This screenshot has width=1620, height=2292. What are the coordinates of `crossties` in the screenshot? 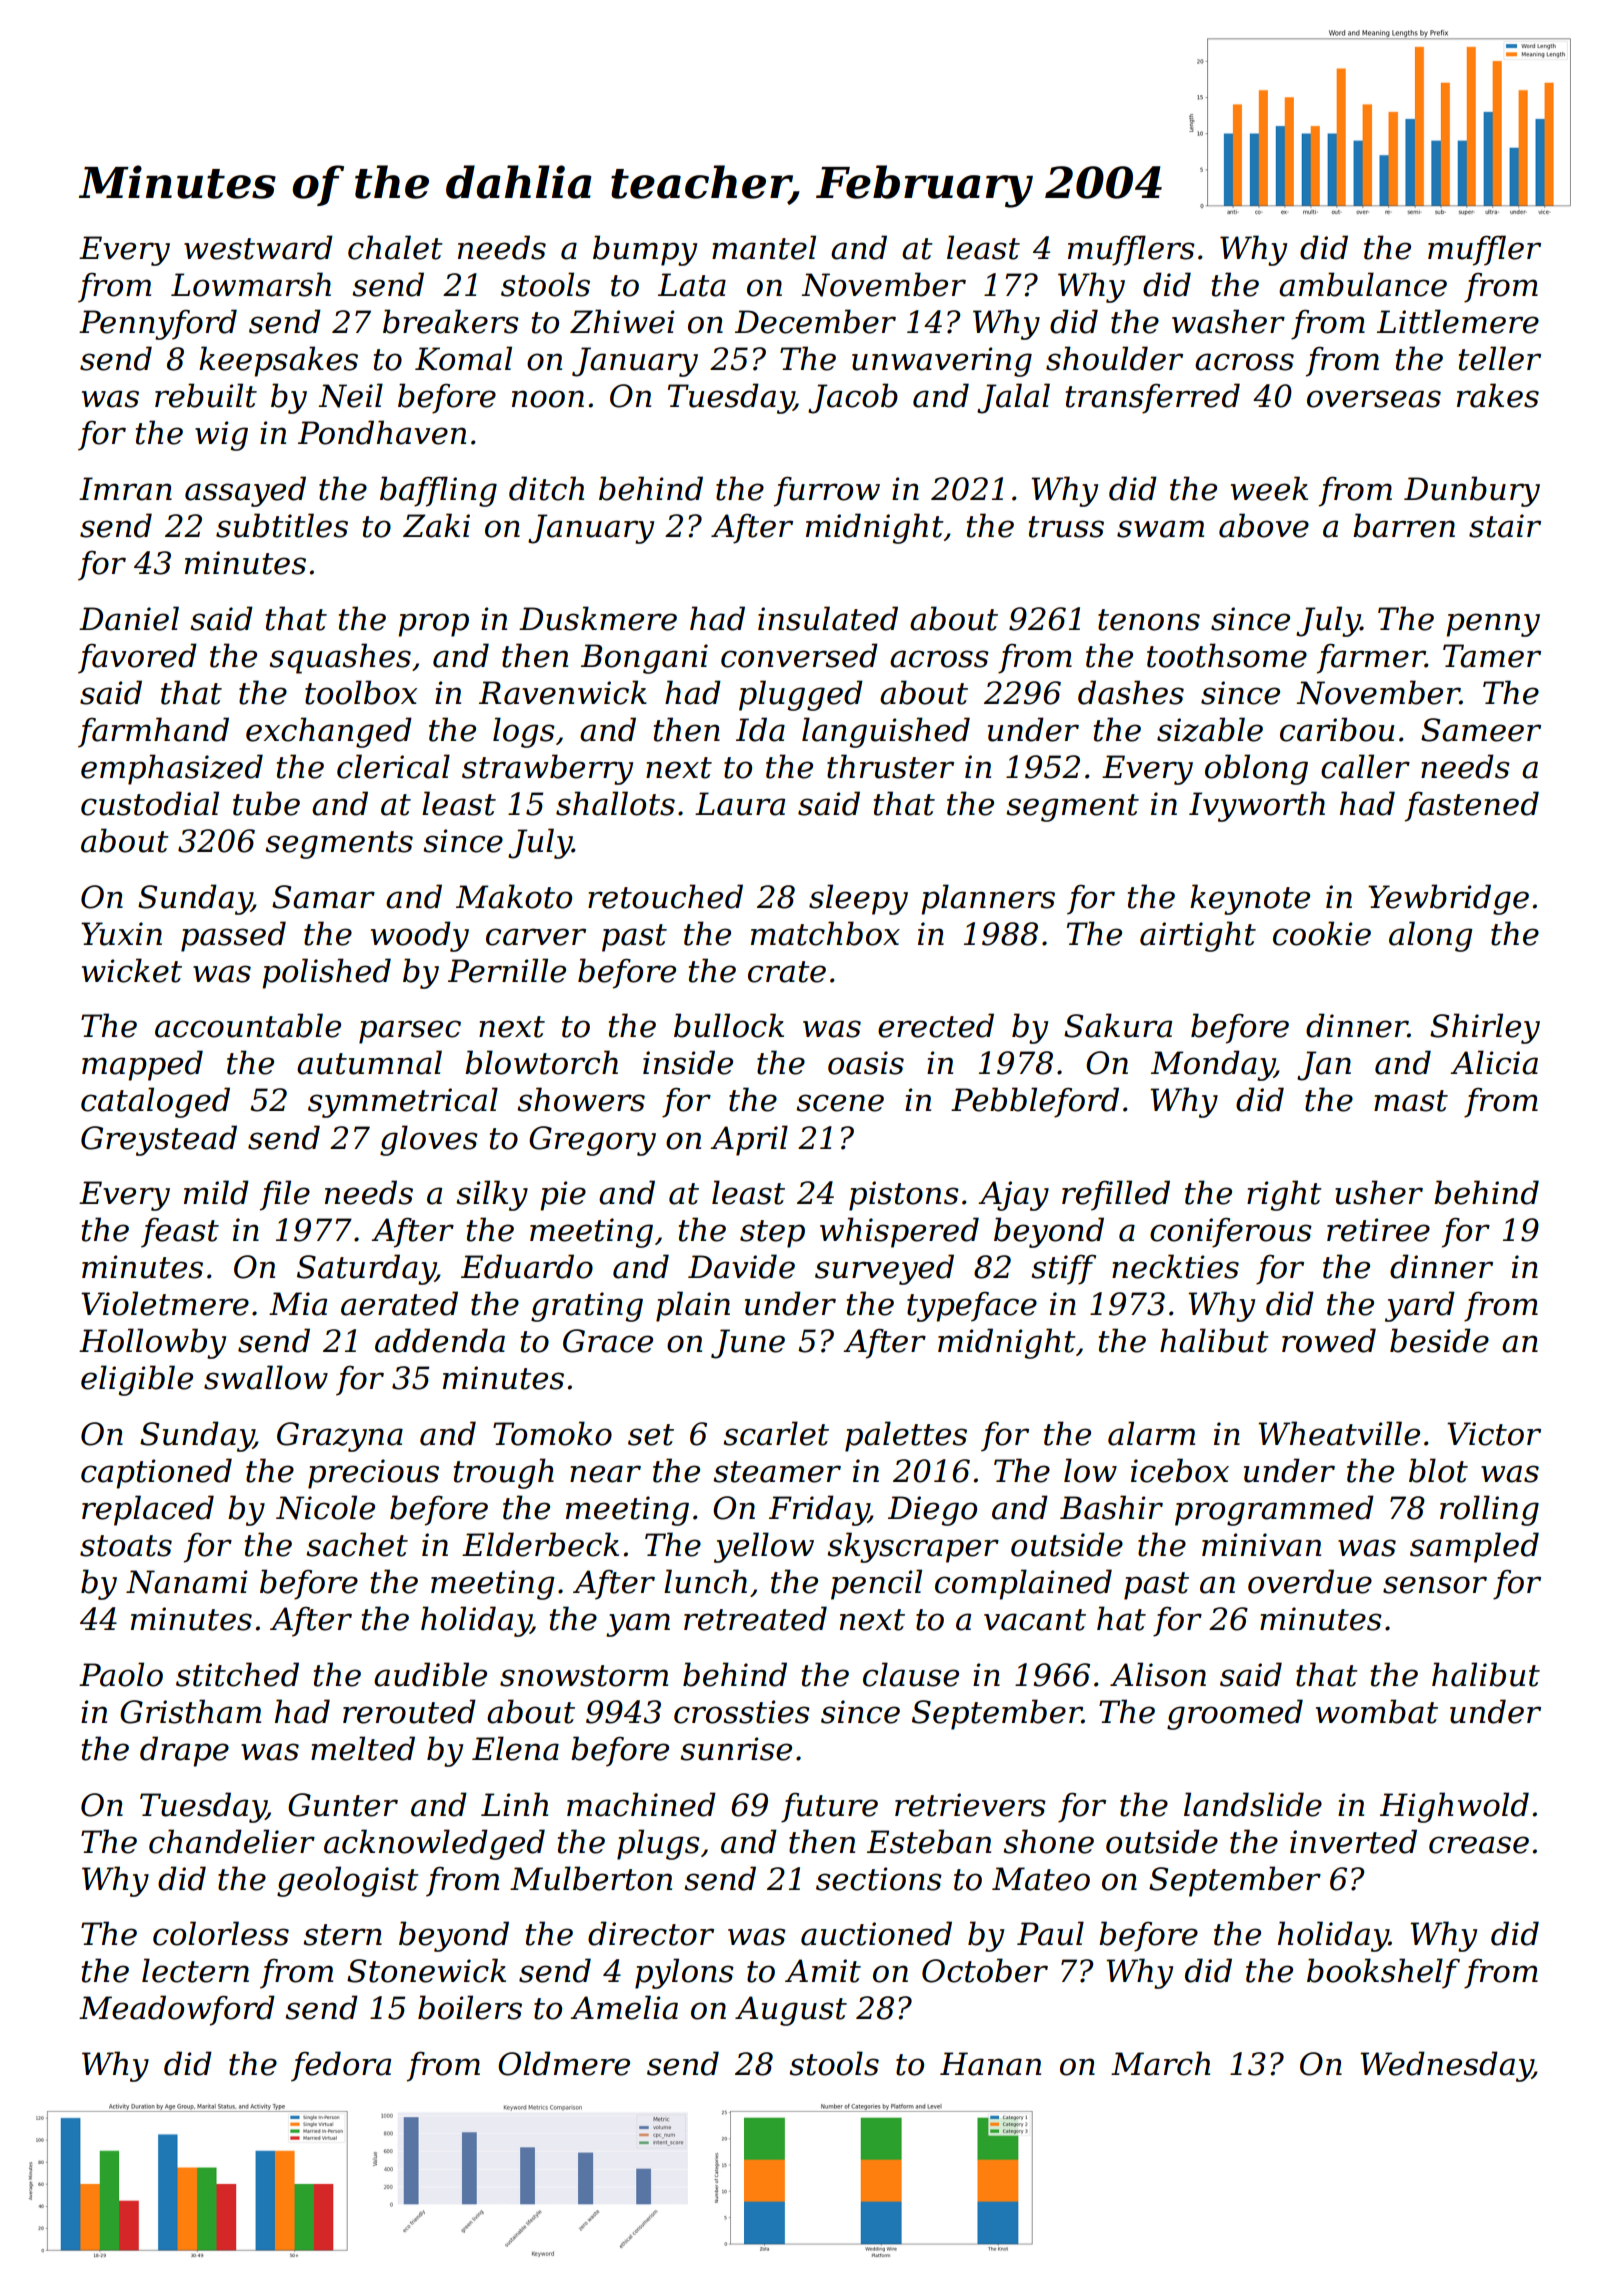 It's located at (742, 1712).
